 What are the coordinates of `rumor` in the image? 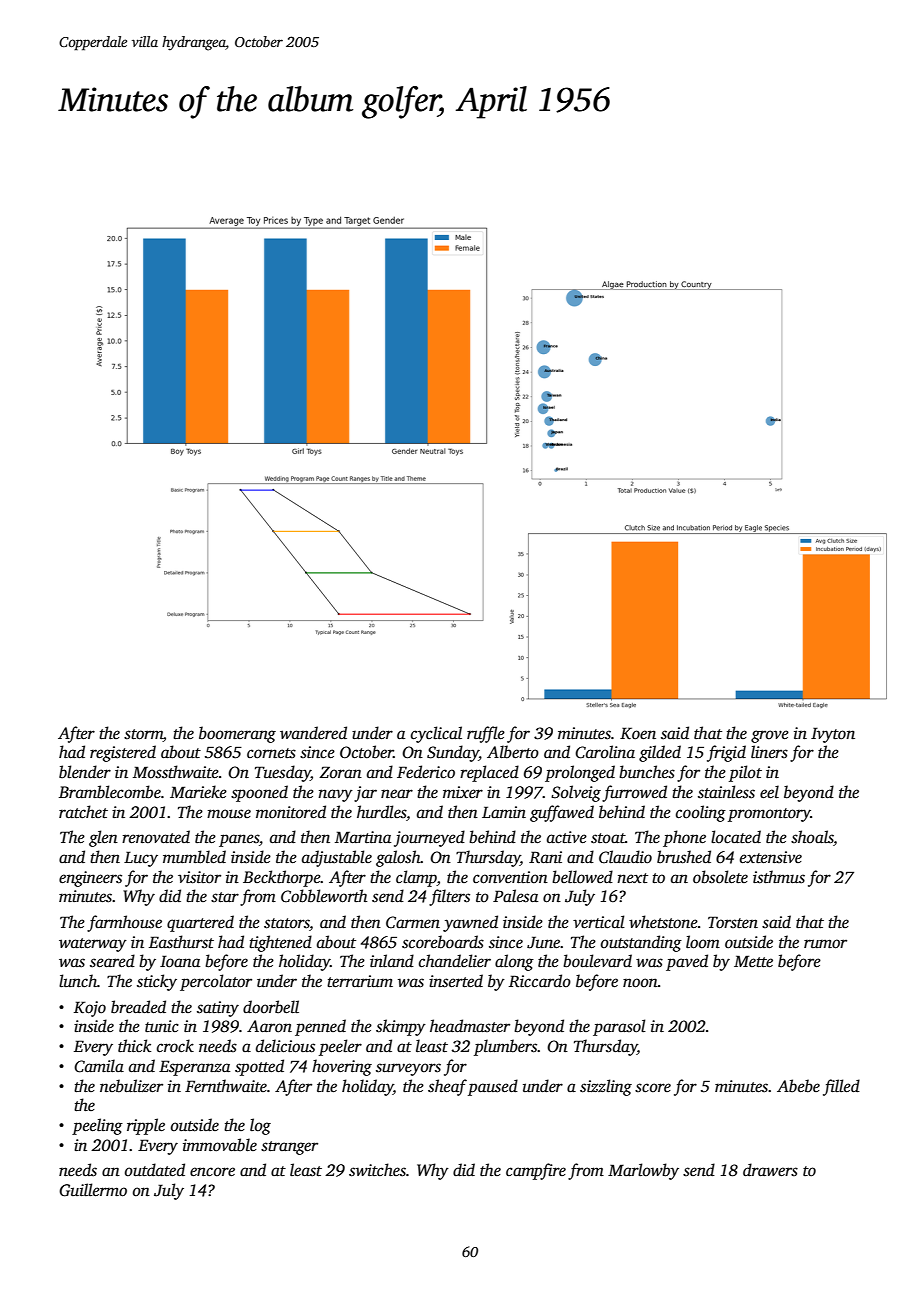 It's located at (825, 944).
